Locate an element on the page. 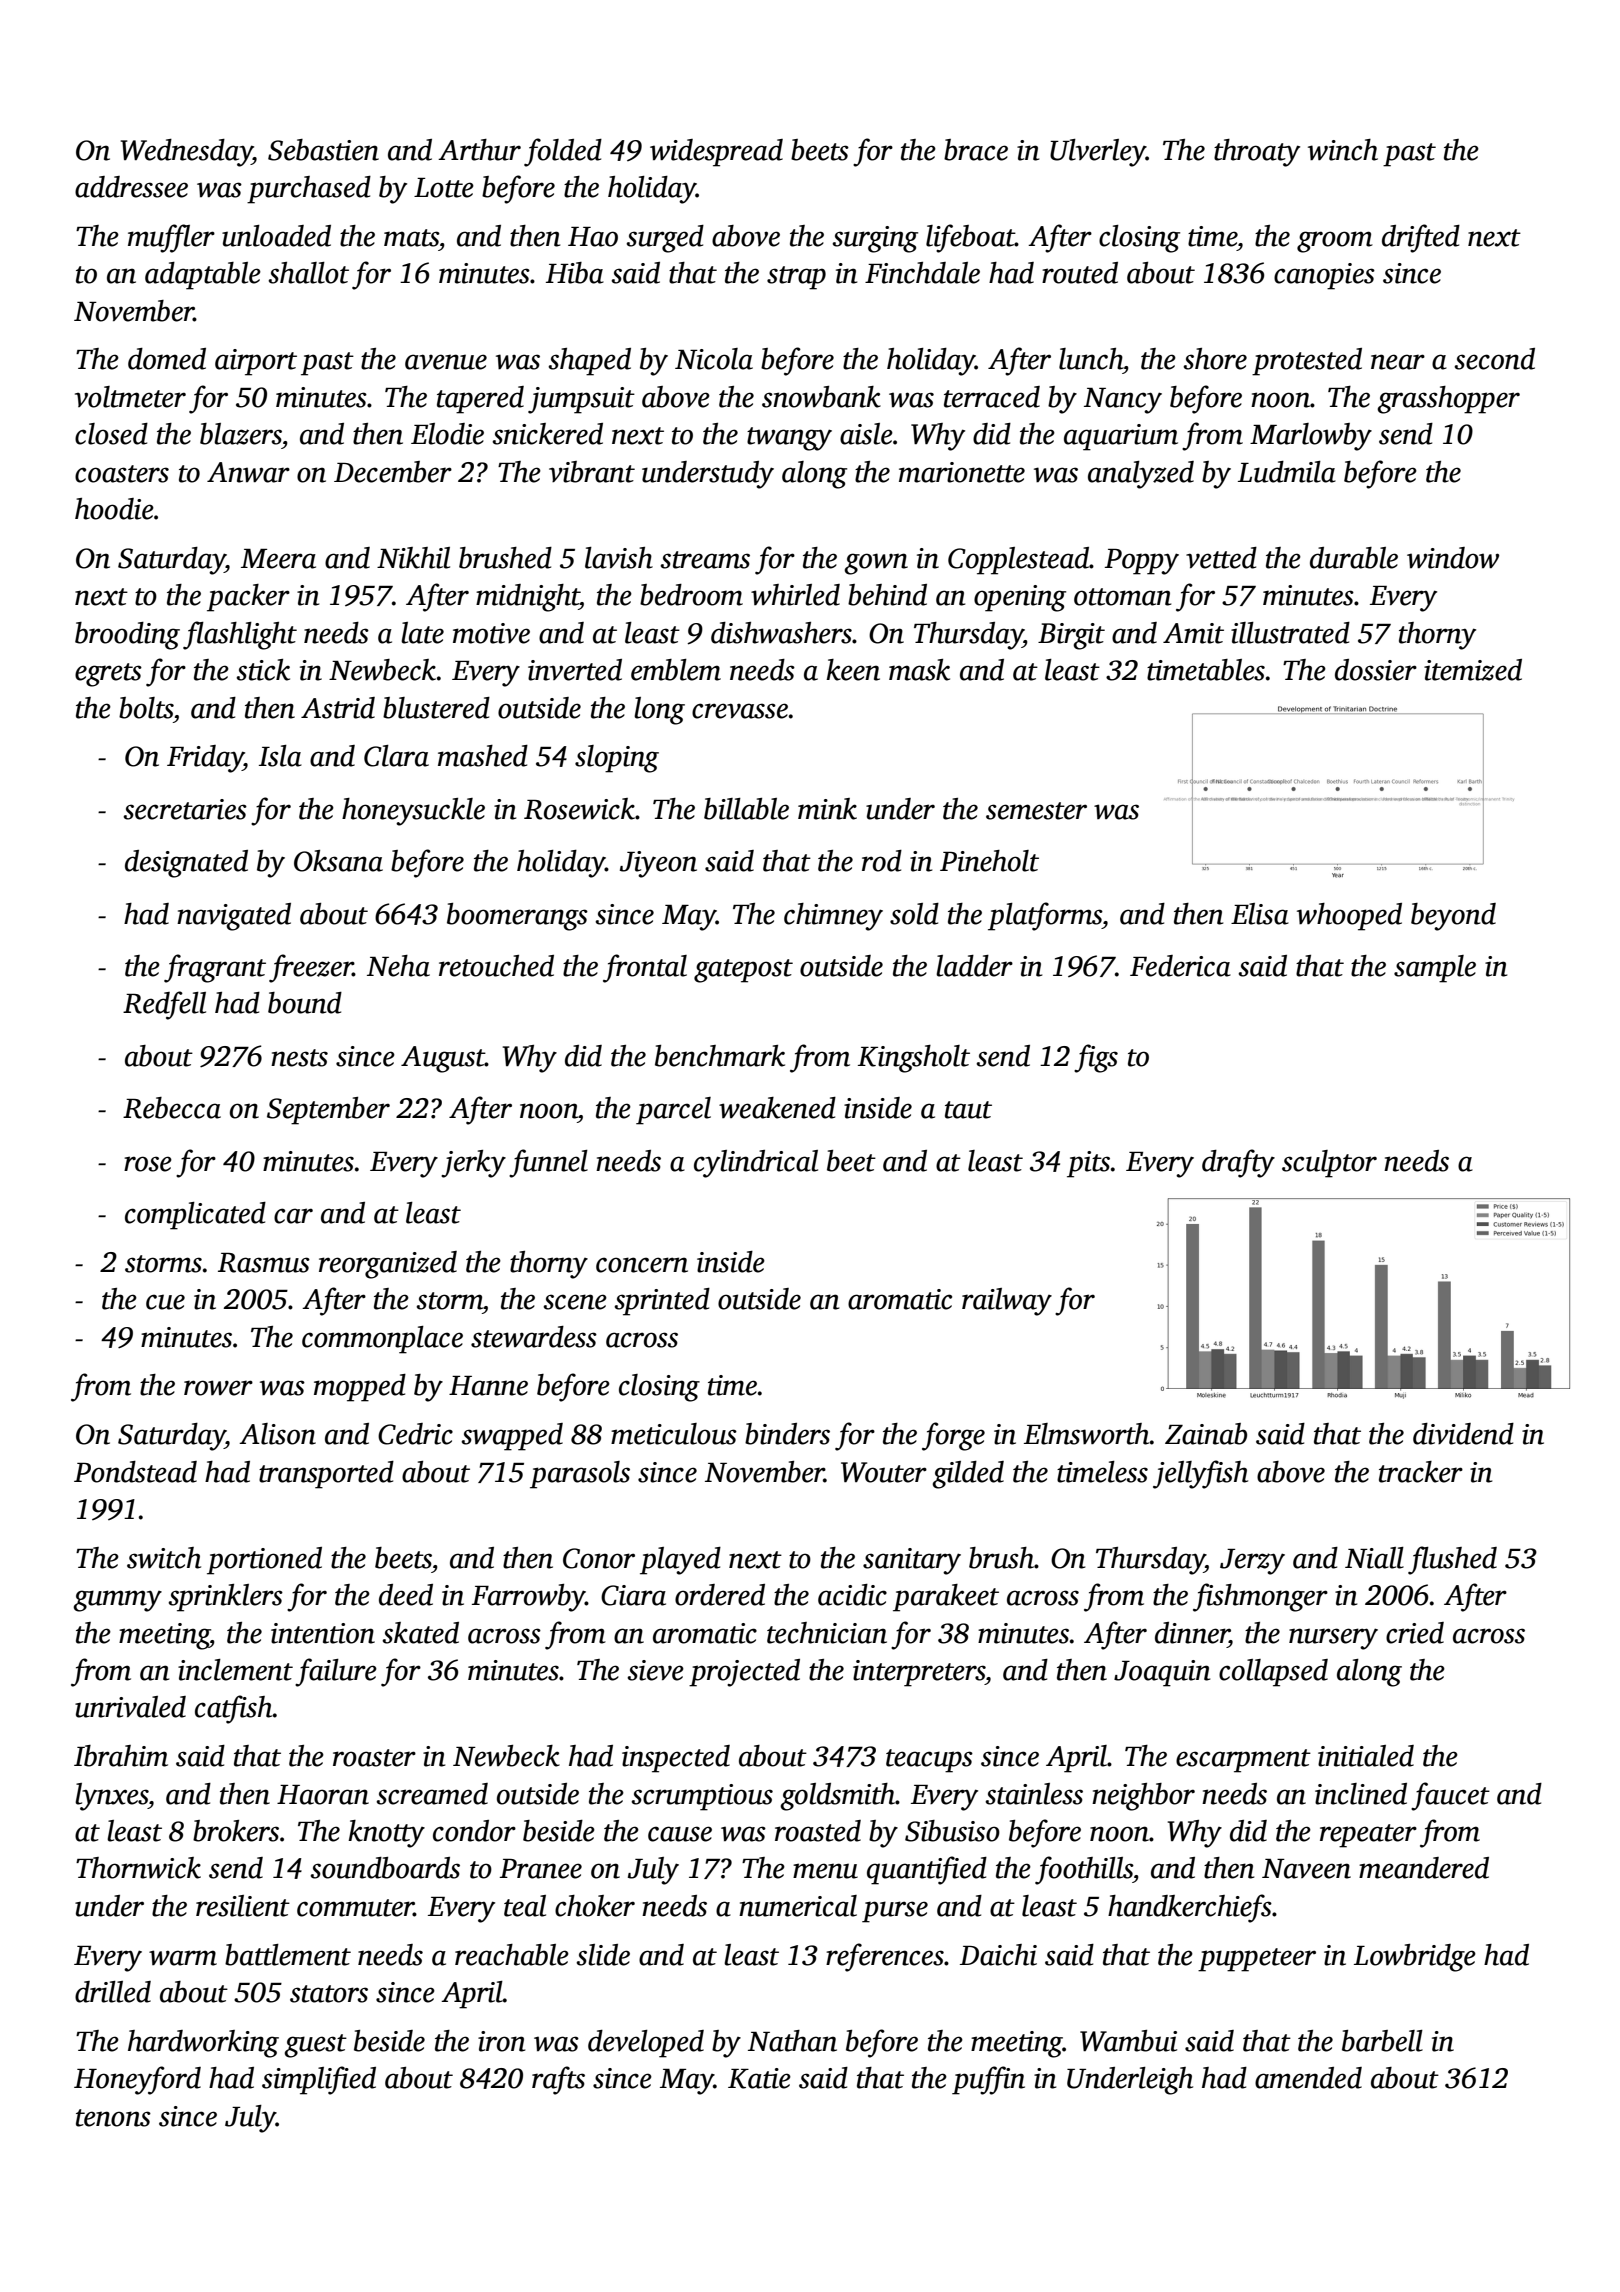  Zainab is located at coordinates (1206, 1434).
